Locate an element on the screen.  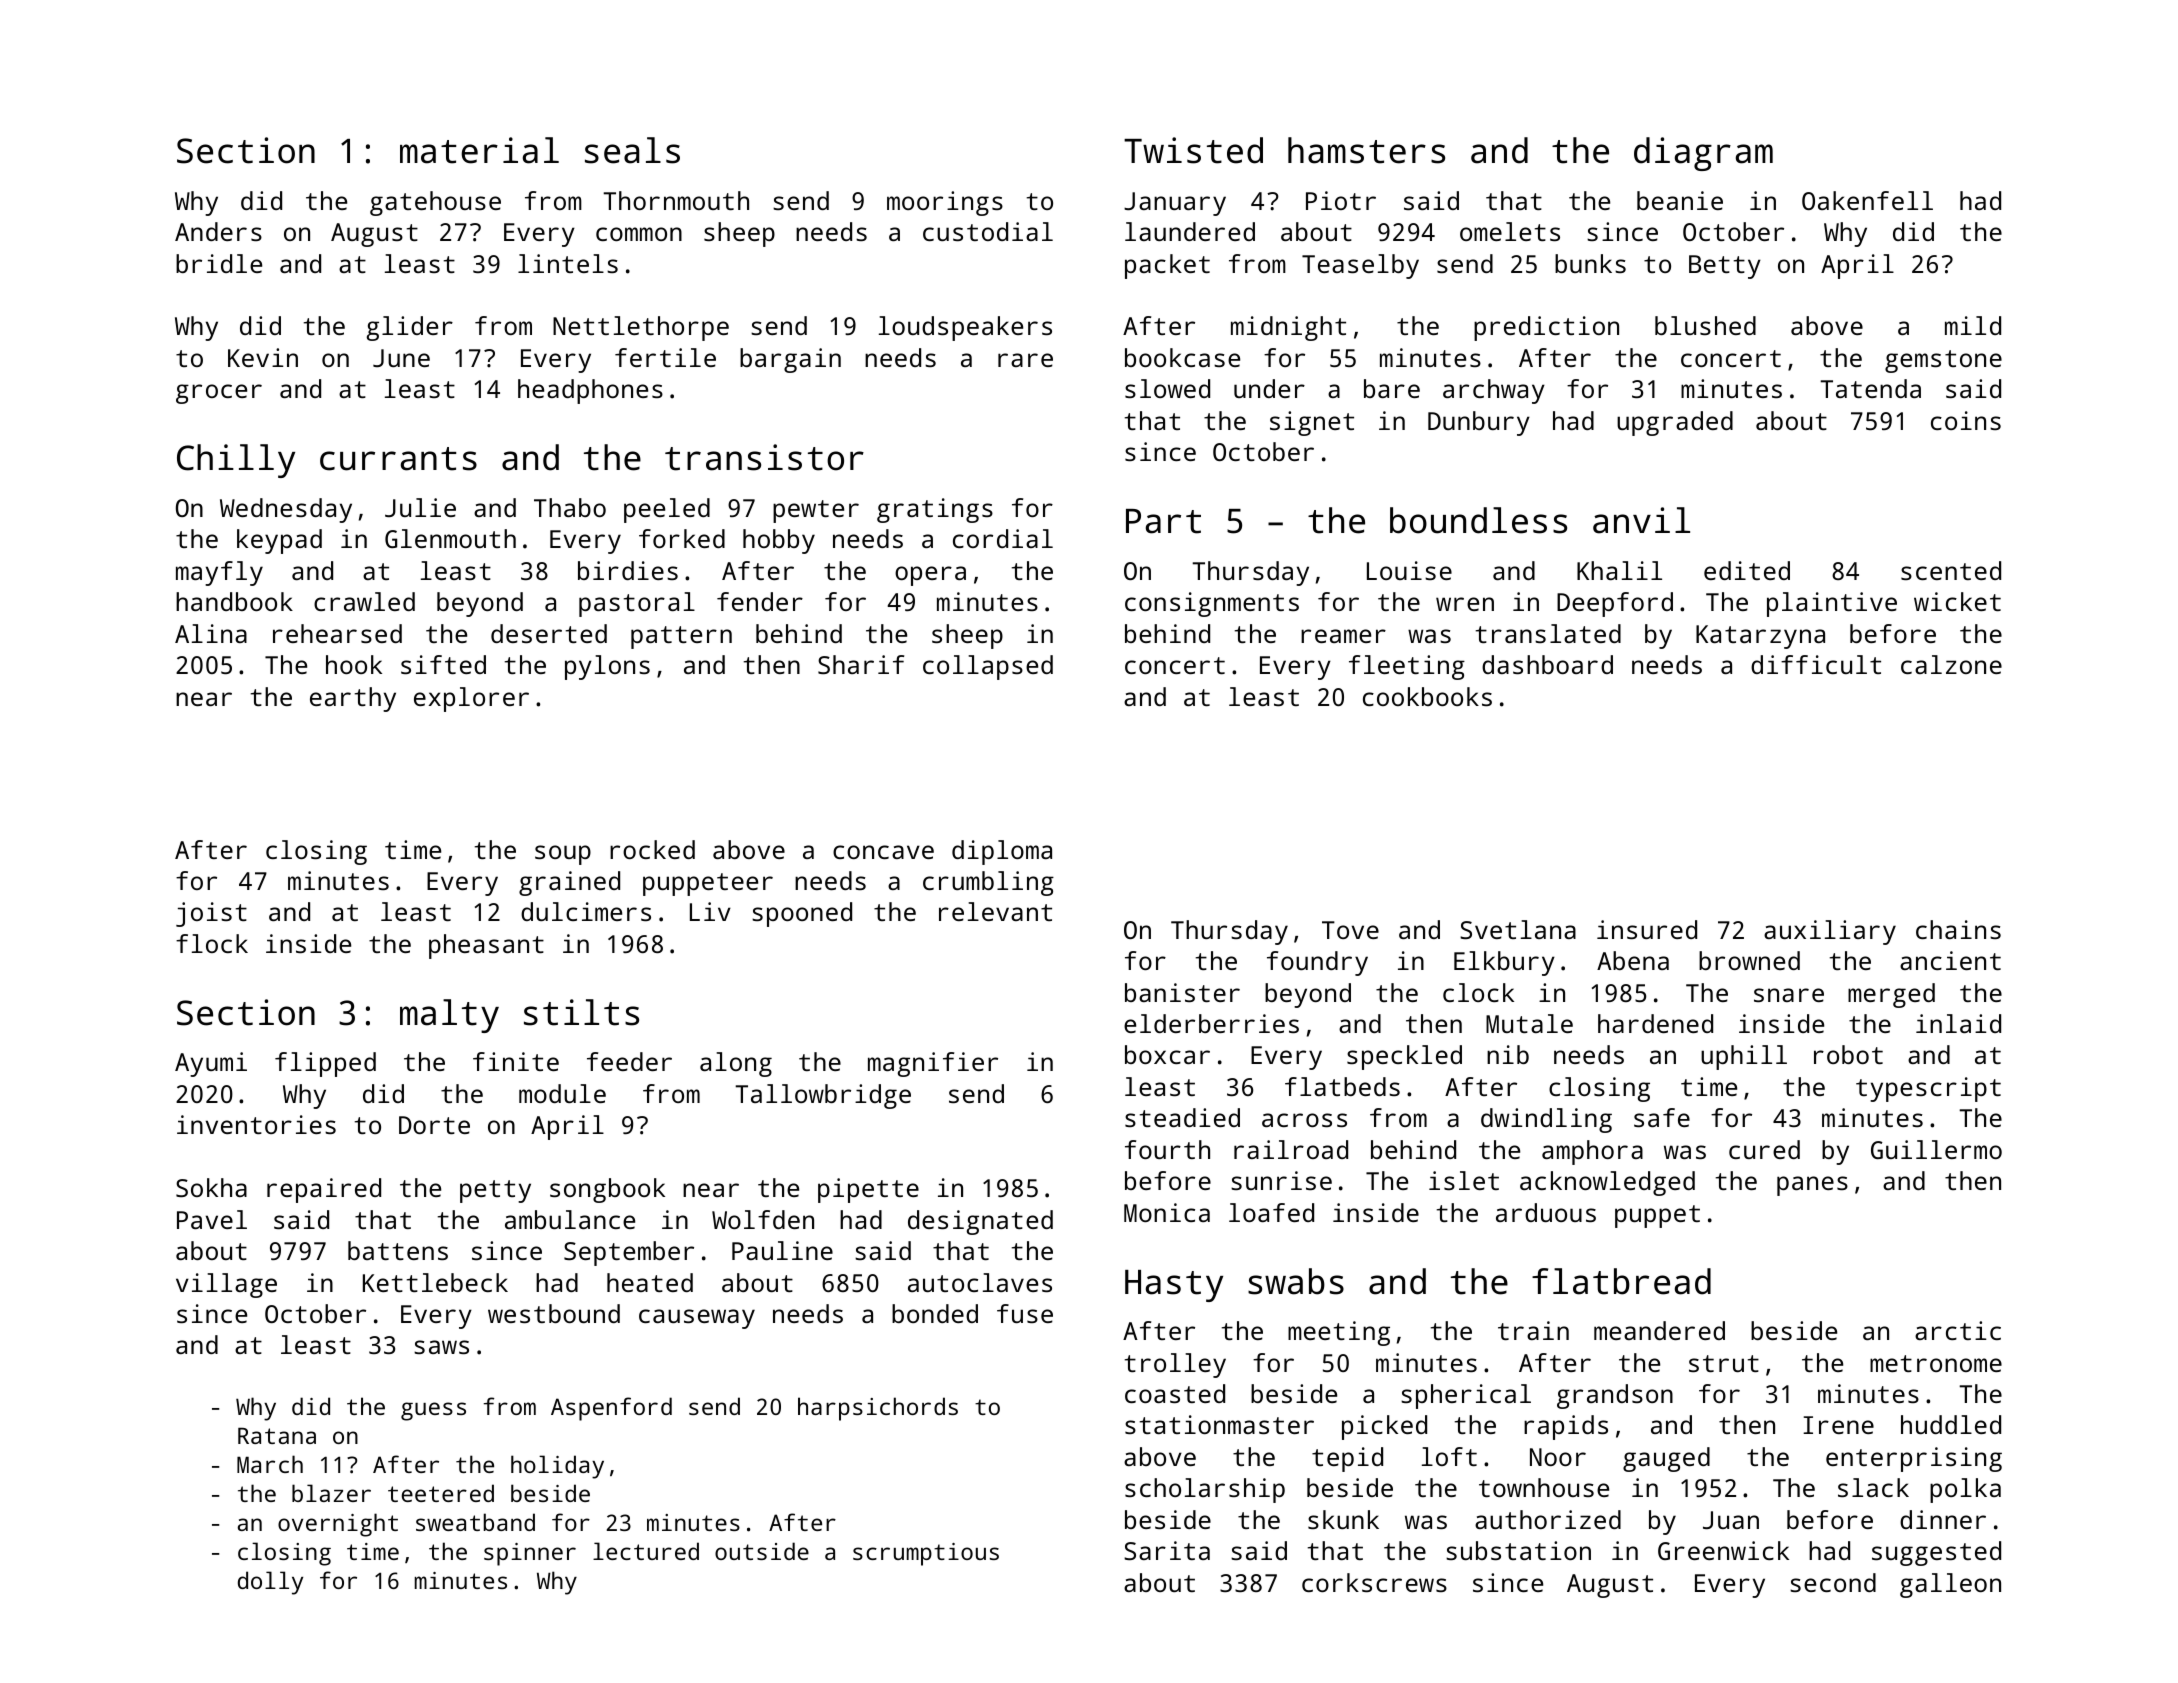
gatehouse is located at coordinates (435, 203).
